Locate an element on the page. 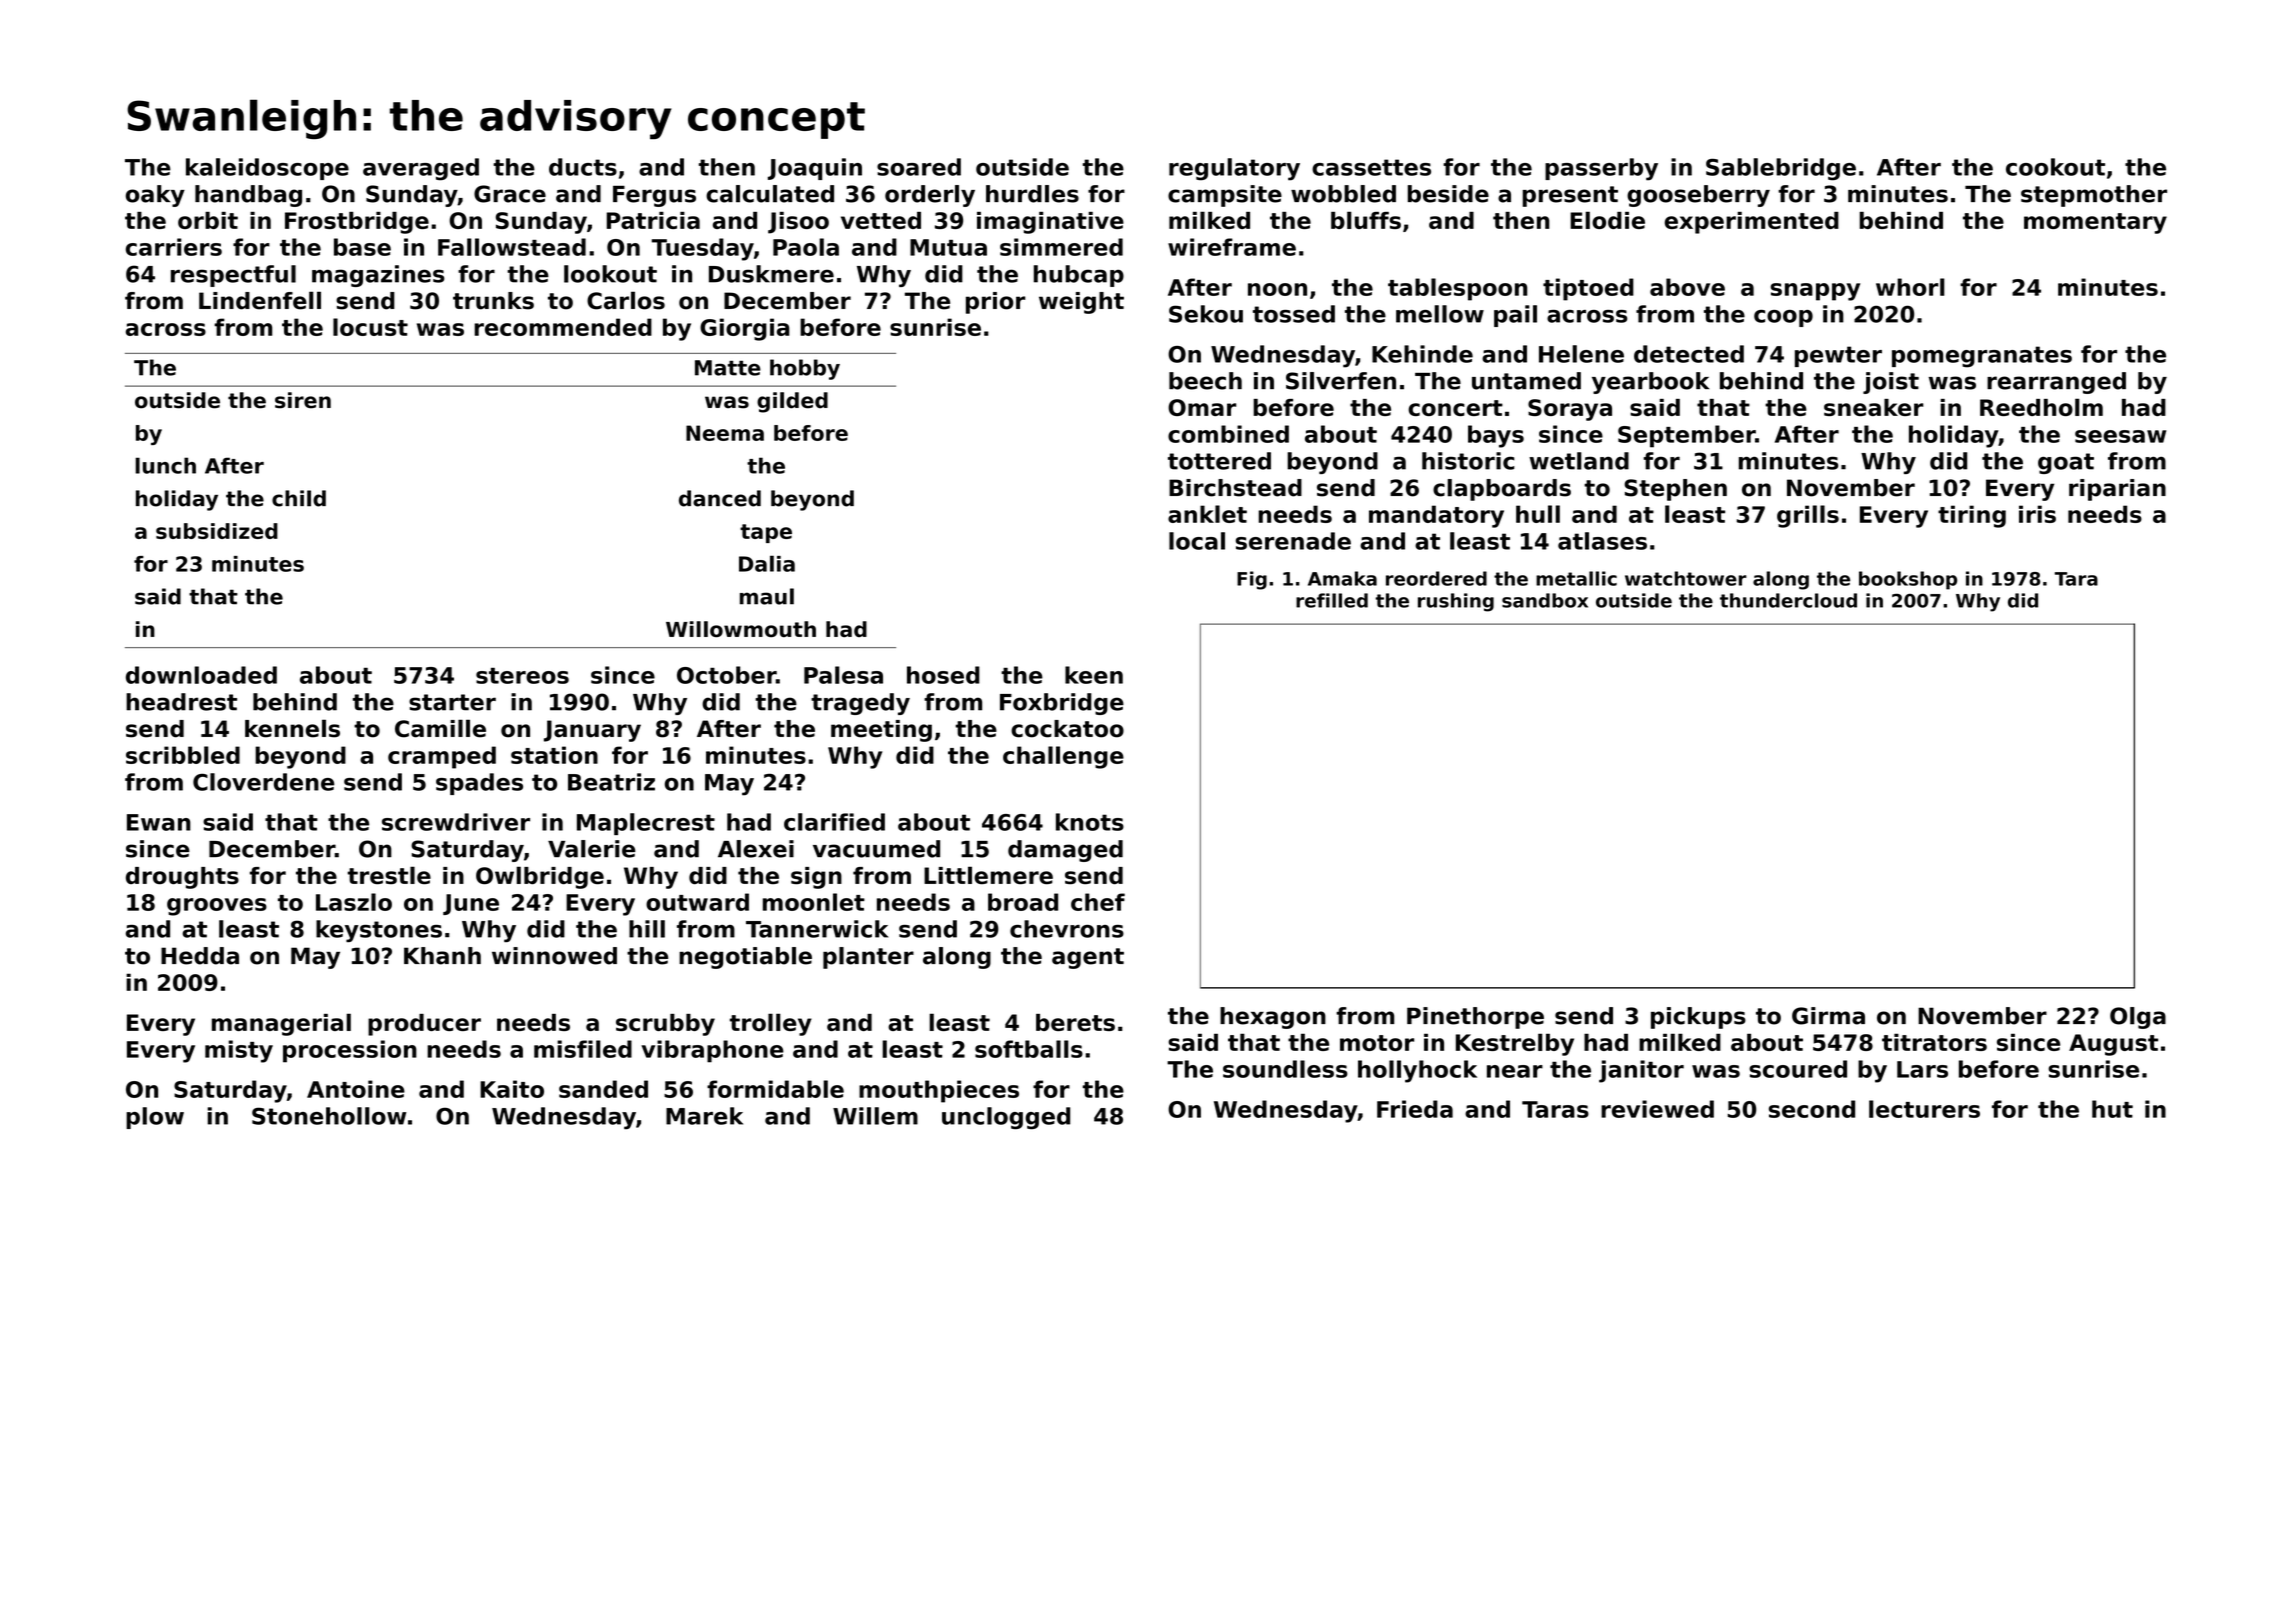  soared is located at coordinates (919, 167).
